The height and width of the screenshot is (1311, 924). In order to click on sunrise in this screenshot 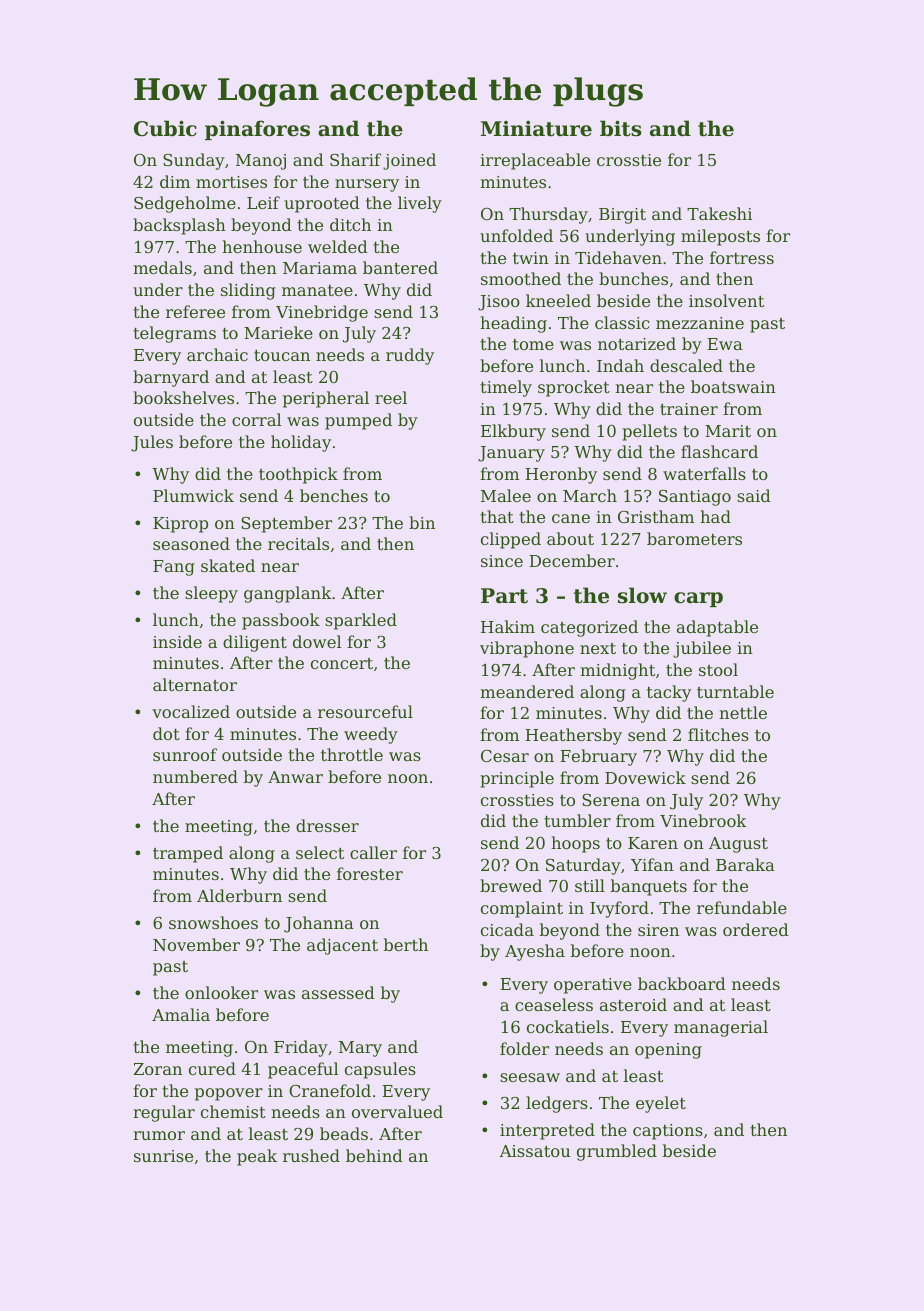, I will do `click(163, 1156)`.
